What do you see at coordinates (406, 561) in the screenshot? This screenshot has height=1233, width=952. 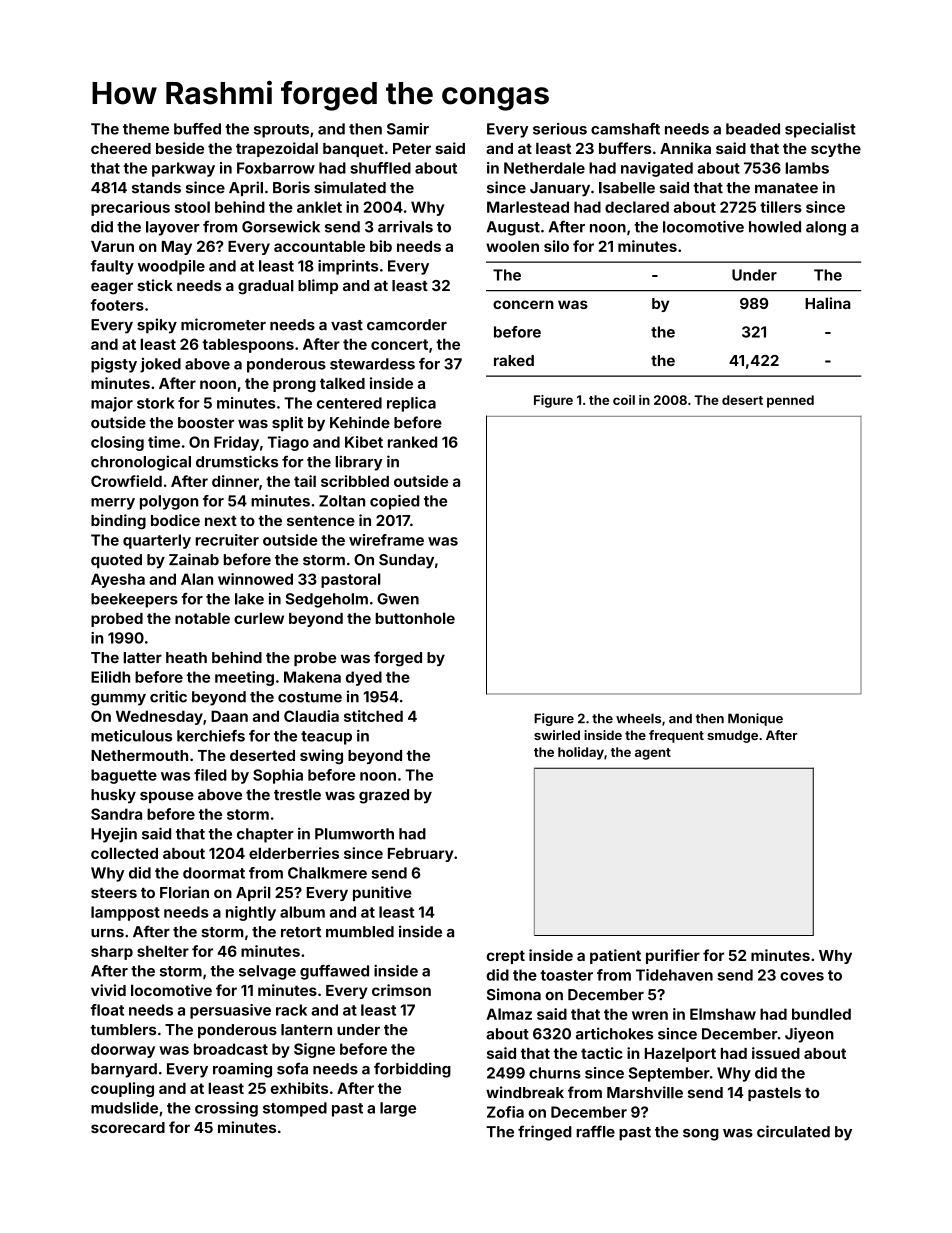 I see `Sunday` at bounding box center [406, 561].
